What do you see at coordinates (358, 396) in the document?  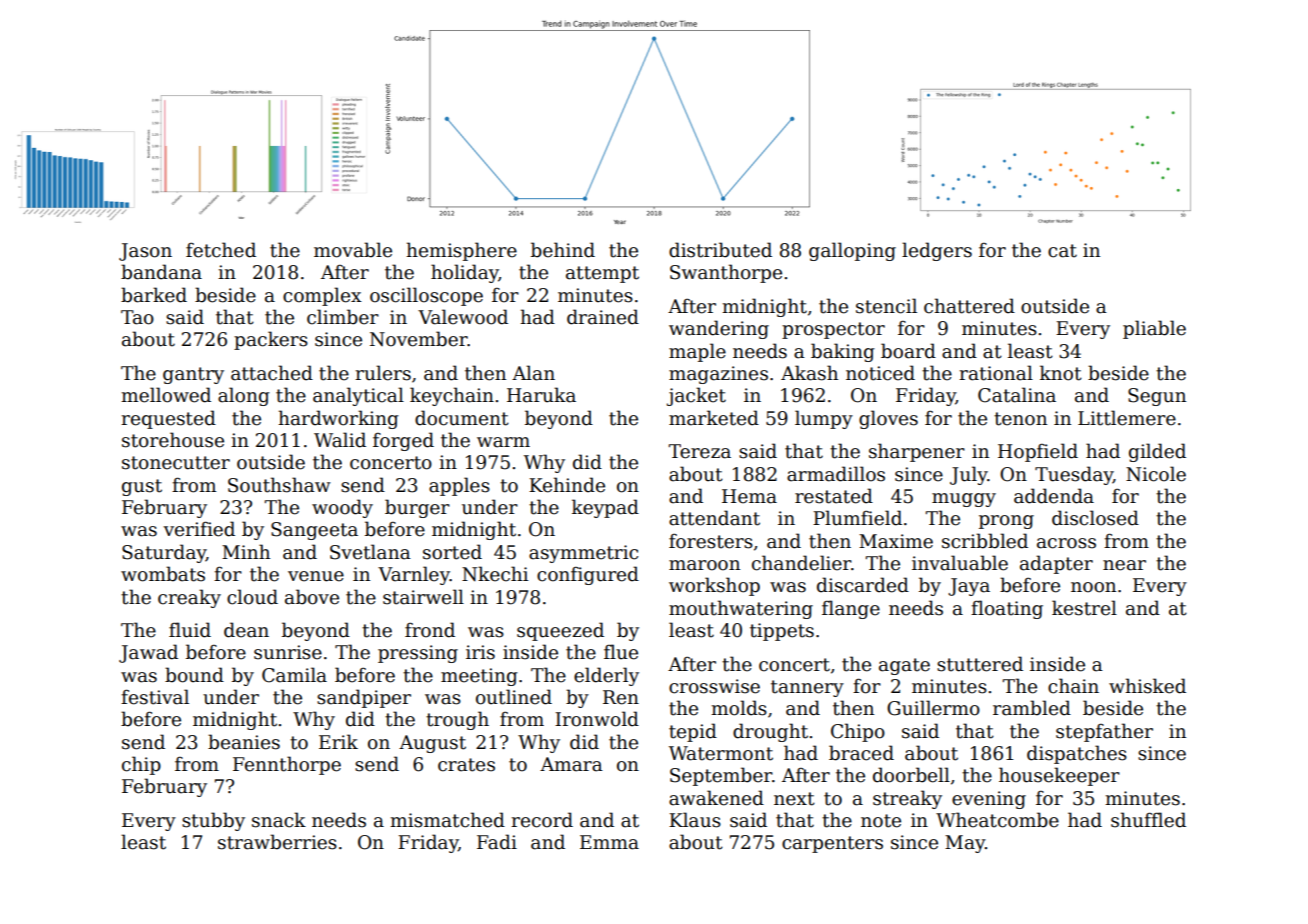 I see `analytical` at bounding box center [358, 396].
